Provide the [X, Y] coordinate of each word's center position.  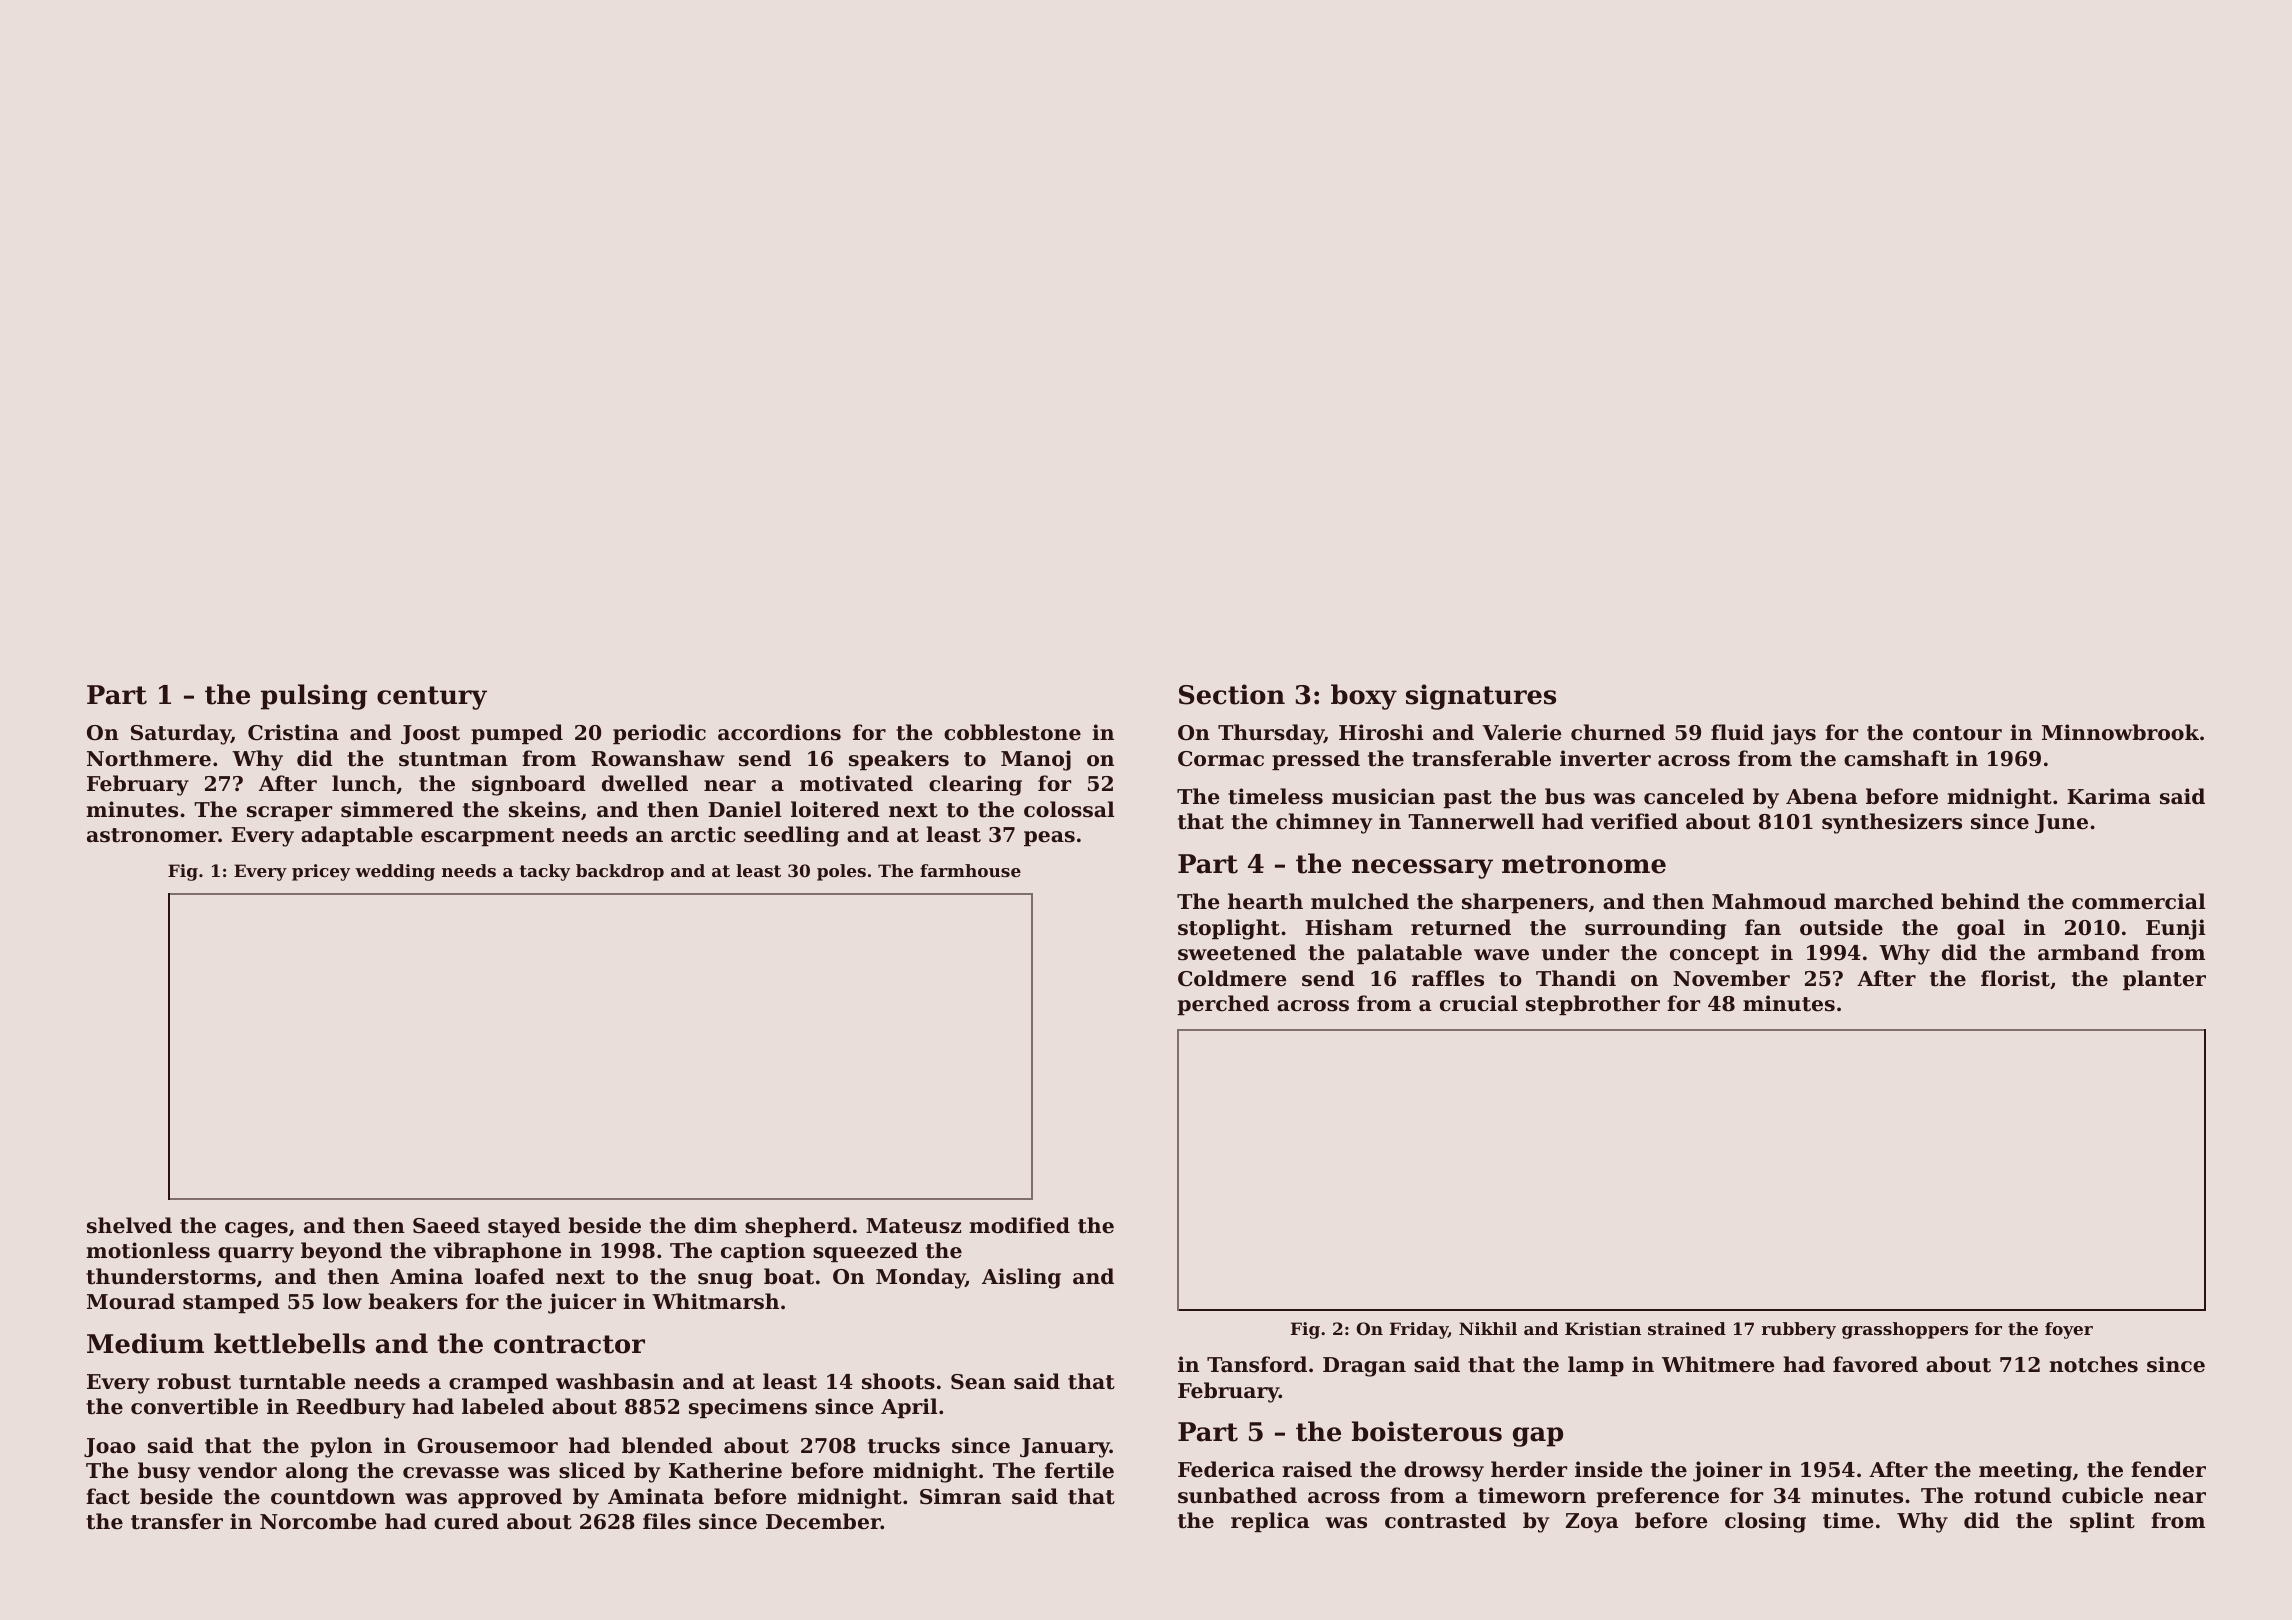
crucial [1479, 1003]
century [432, 698]
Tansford [1257, 1364]
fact [108, 1496]
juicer [582, 1303]
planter [2164, 980]
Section [1232, 694]
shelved [129, 1225]
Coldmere [1232, 978]
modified [1019, 1225]
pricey [321, 872]
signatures [1481, 697]
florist [2015, 978]
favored [1875, 1364]
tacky [544, 872]
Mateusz [913, 1226]
